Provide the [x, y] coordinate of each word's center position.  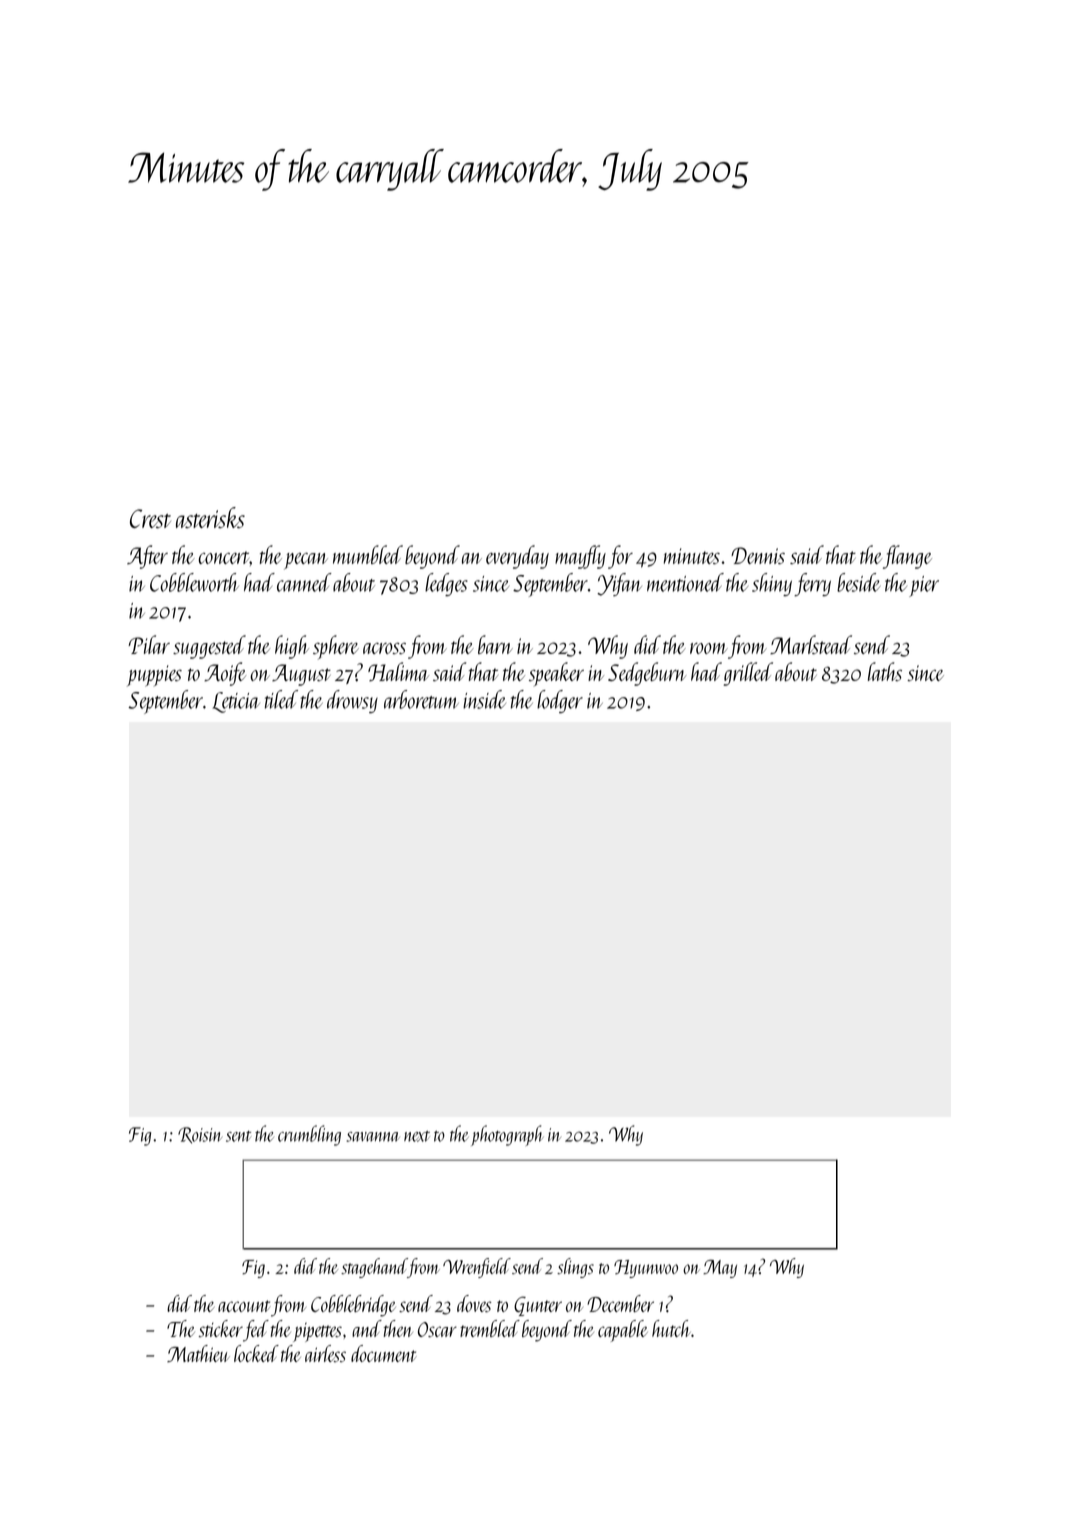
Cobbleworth [194, 582]
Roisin [200, 1135]
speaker [556, 674]
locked [256, 1353]
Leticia [236, 702]
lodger [560, 701]
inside [484, 699]
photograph [507, 1135]
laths [885, 671]
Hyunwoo [646, 1269]
